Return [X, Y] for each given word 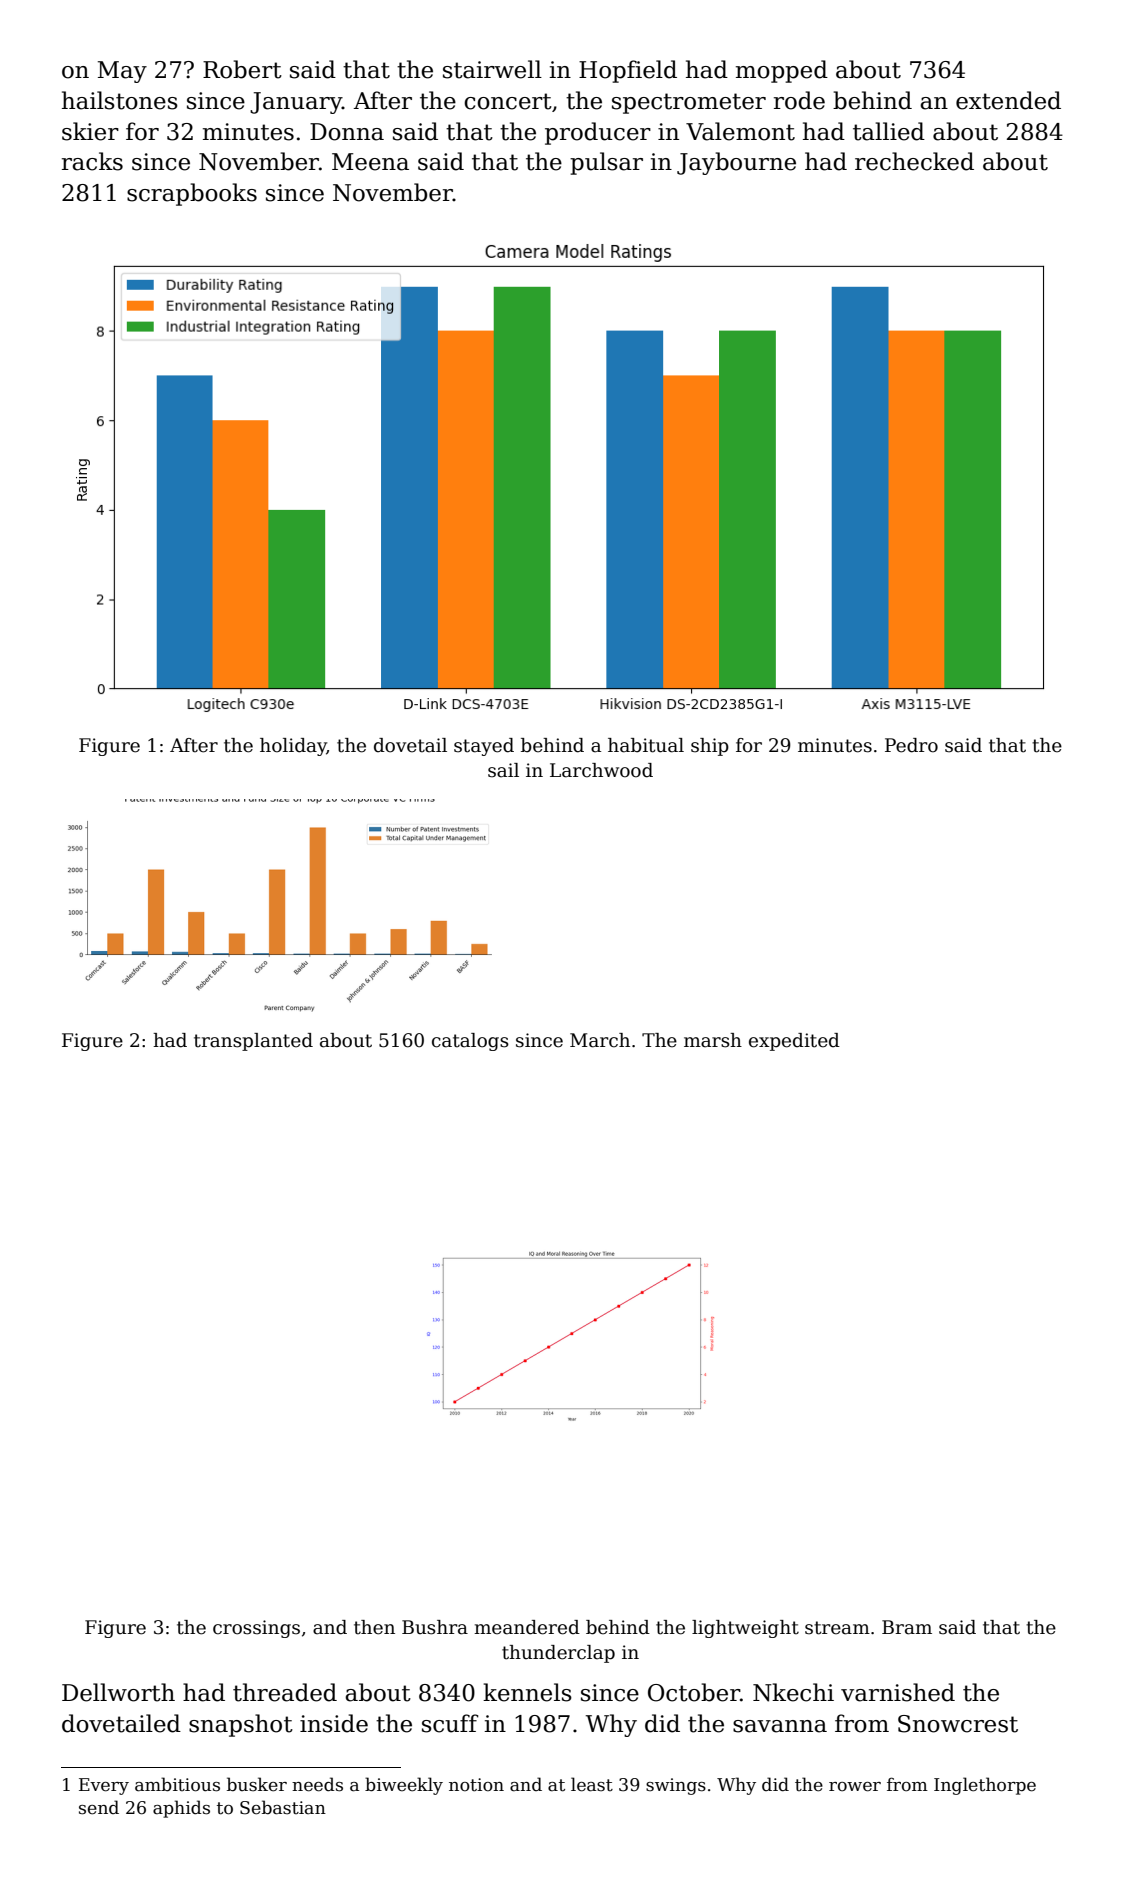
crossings [256, 1629]
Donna [347, 132]
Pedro [911, 745]
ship [710, 747]
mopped [782, 71]
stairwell [492, 69]
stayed [484, 747]
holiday [293, 747]
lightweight [745, 1629]
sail [503, 770]
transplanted [253, 1042]
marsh [713, 1040]
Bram [907, 1627]
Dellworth [118, 1692]
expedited [794, 1042]
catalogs [470, 1042]
